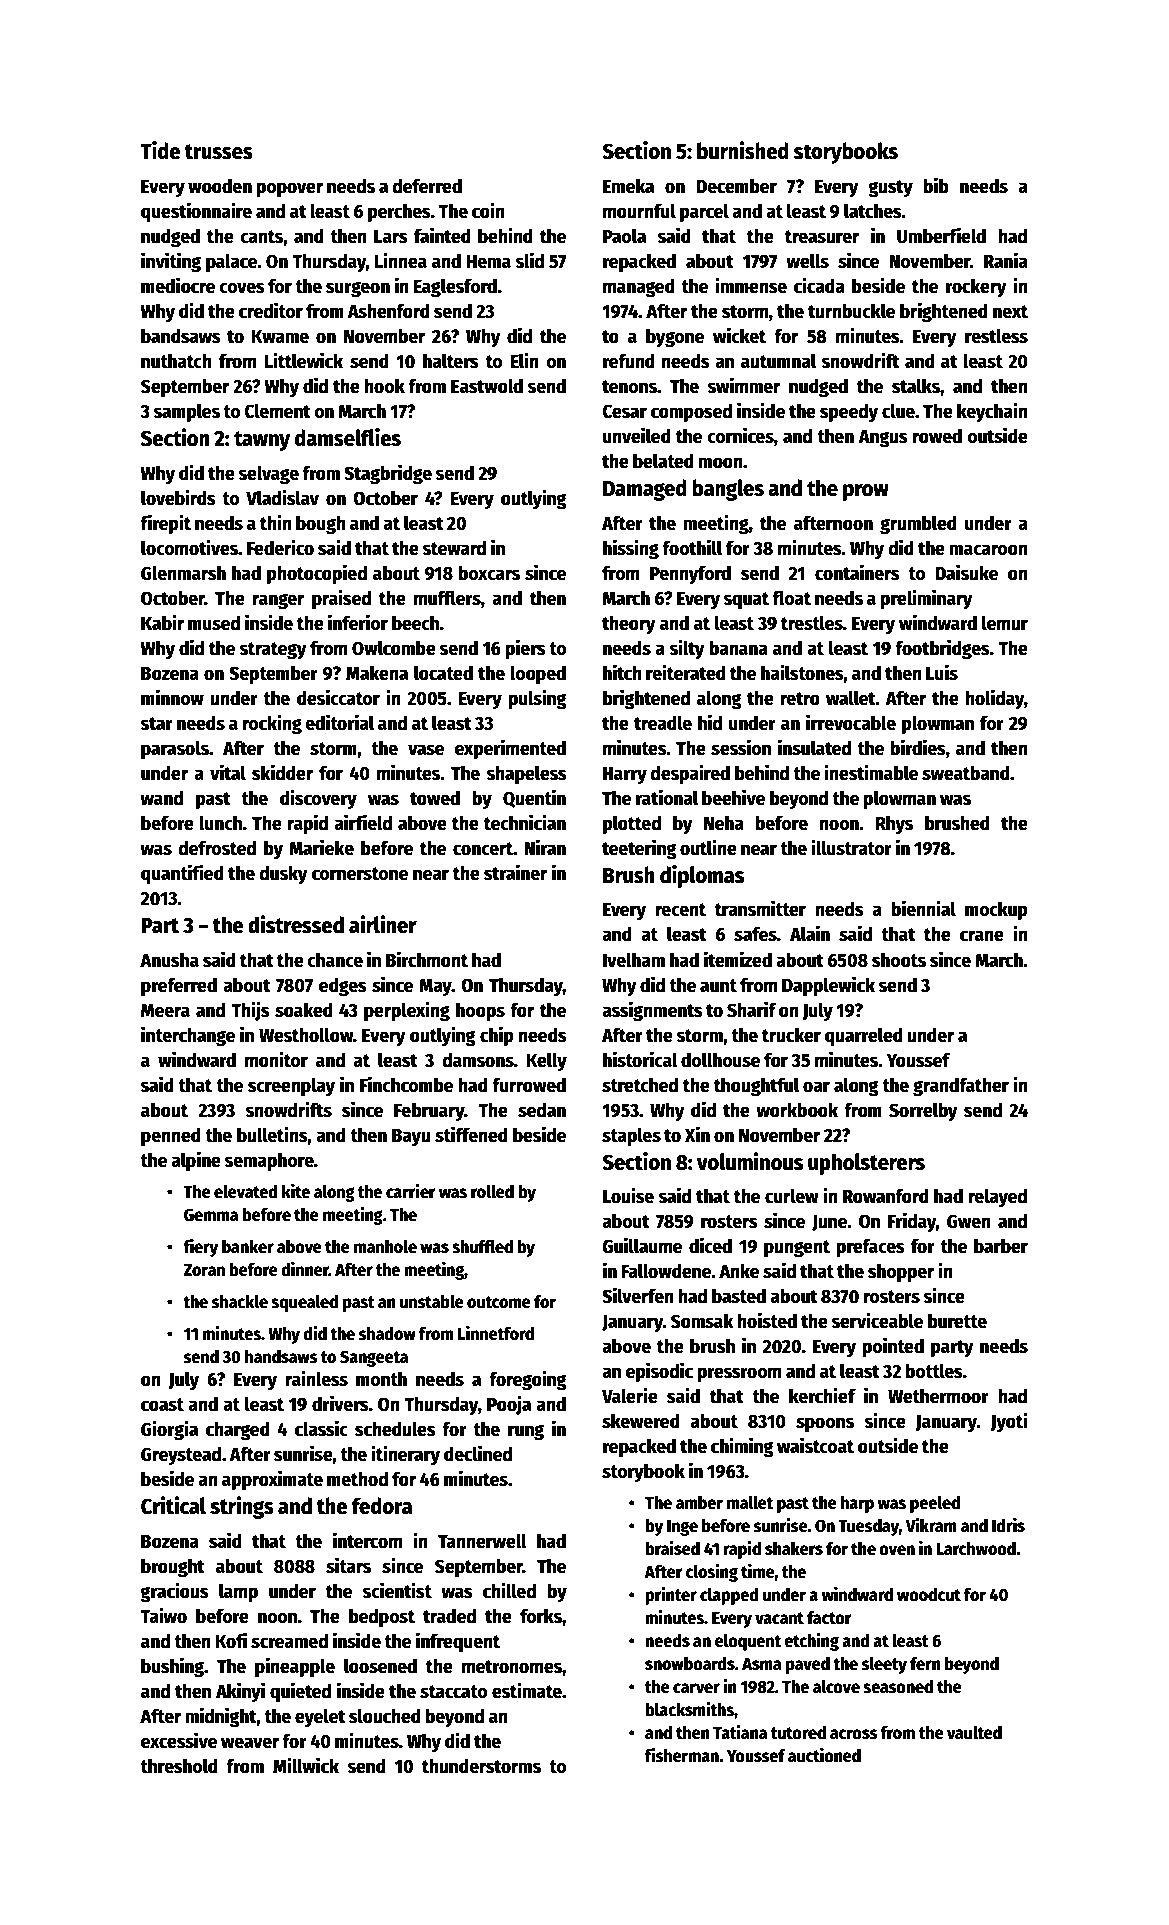 The height and width of the screenshot is (1925, 1169). What do you see at coordinates (219, 152) in the screenshot?
I see `trusses` at bounding box center [219, 152].
